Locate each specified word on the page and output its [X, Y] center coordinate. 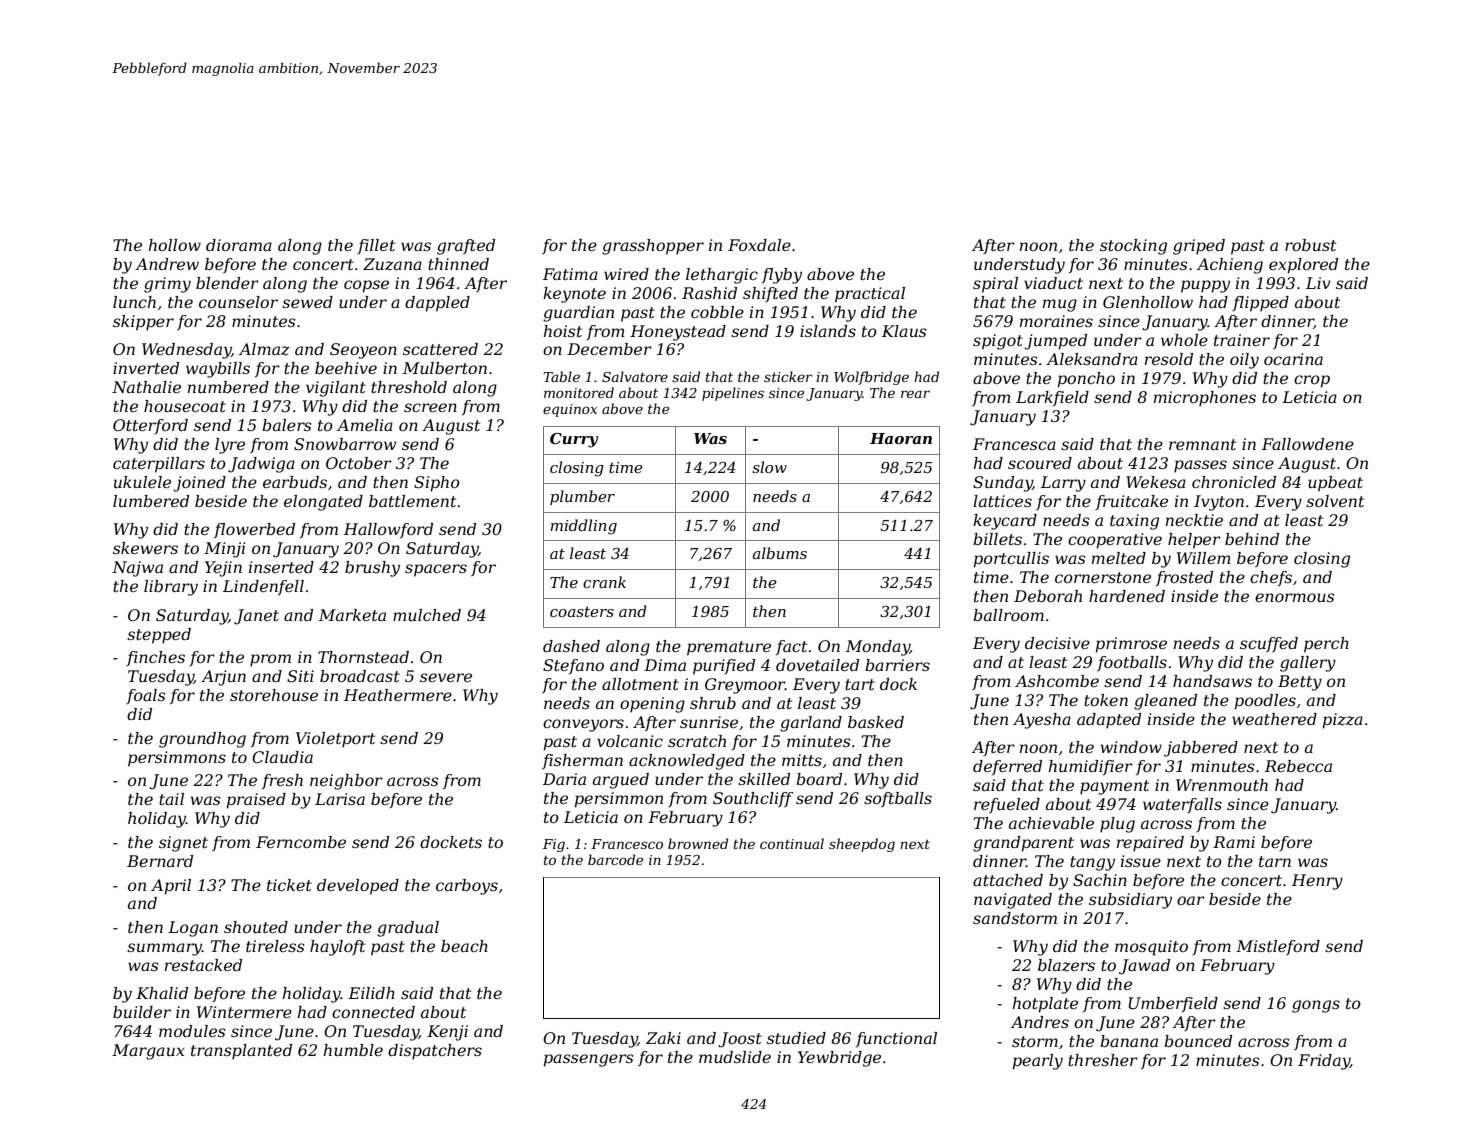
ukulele [142, 482]
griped [1199, 247]
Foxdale [759, 245]
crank [604, 582]
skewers [145, 548]
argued [621, 781]
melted [1119, 558]
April [171, 887]
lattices [1002, 501]
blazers [1066, 965]
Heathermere [398, 695]
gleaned [1165, 702]
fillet [376, 246]
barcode [615, 859]
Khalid [162, 993]
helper [1194, 541]
